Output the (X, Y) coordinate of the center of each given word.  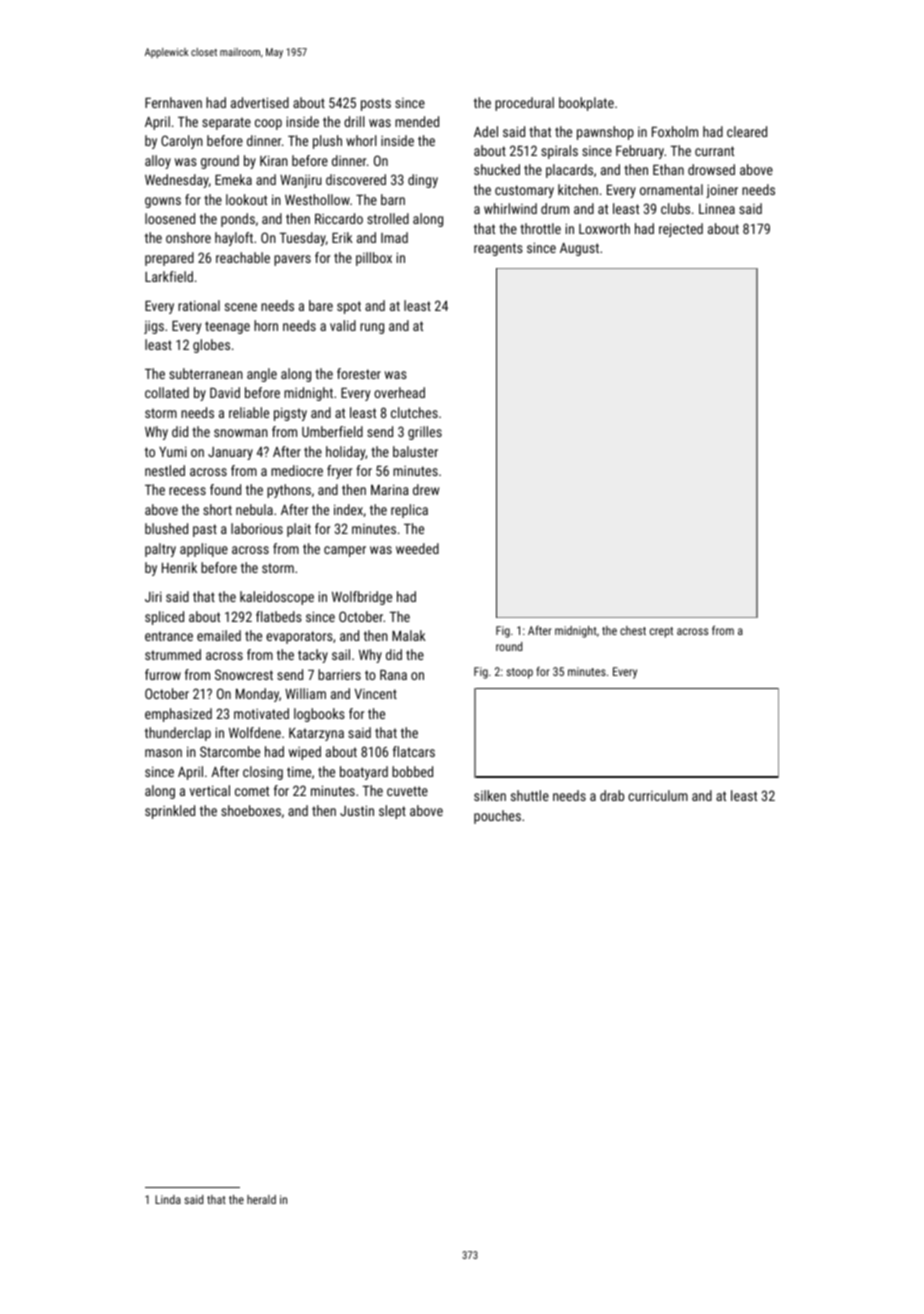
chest (633, 630)
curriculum (658, 795)
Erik (342, 237)
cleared (747, 131)
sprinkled (170, 812)
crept (661, 632)
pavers (292, 260)
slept (392, 812)
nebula (254, 509)
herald (261, 1199)
